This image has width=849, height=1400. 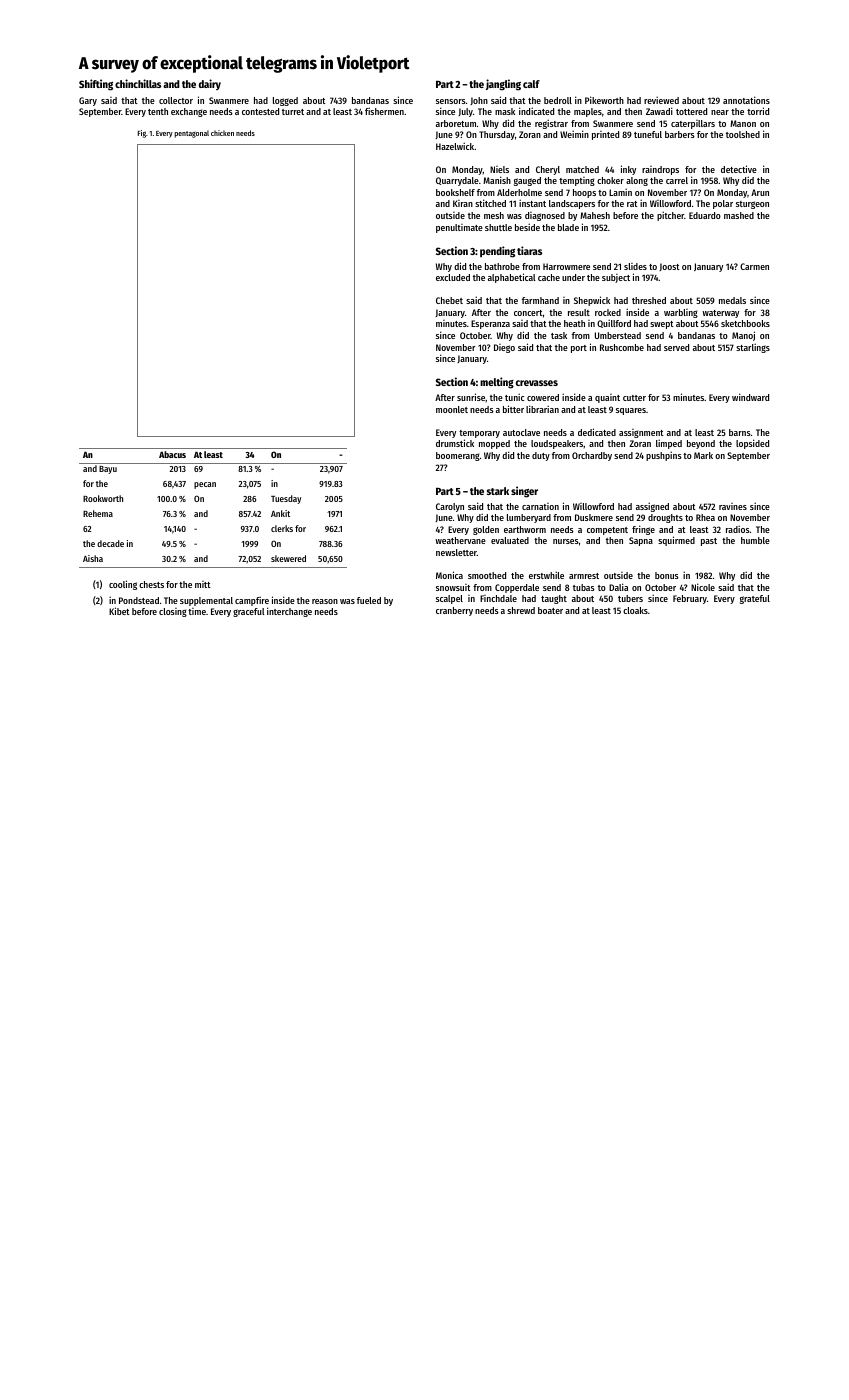 I want to click on boater, so click(x=550, y=610).
